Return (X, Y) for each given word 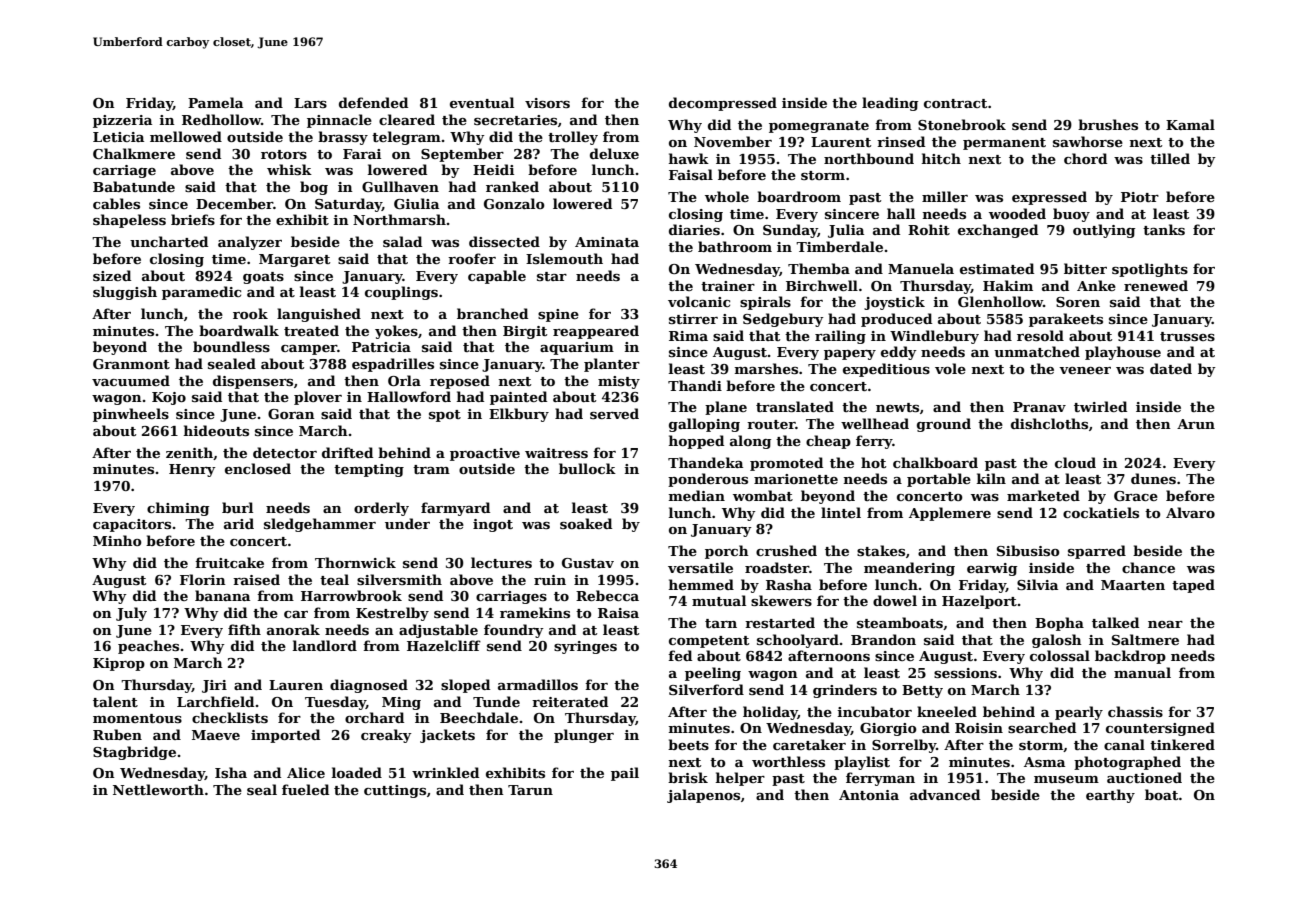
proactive (485, 454)
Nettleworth (158, 789)
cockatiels (1101, 512)
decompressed (723, 104)
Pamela (215, 102)
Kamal (1190, 124)
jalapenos (703, 796)
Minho (117, 540)
